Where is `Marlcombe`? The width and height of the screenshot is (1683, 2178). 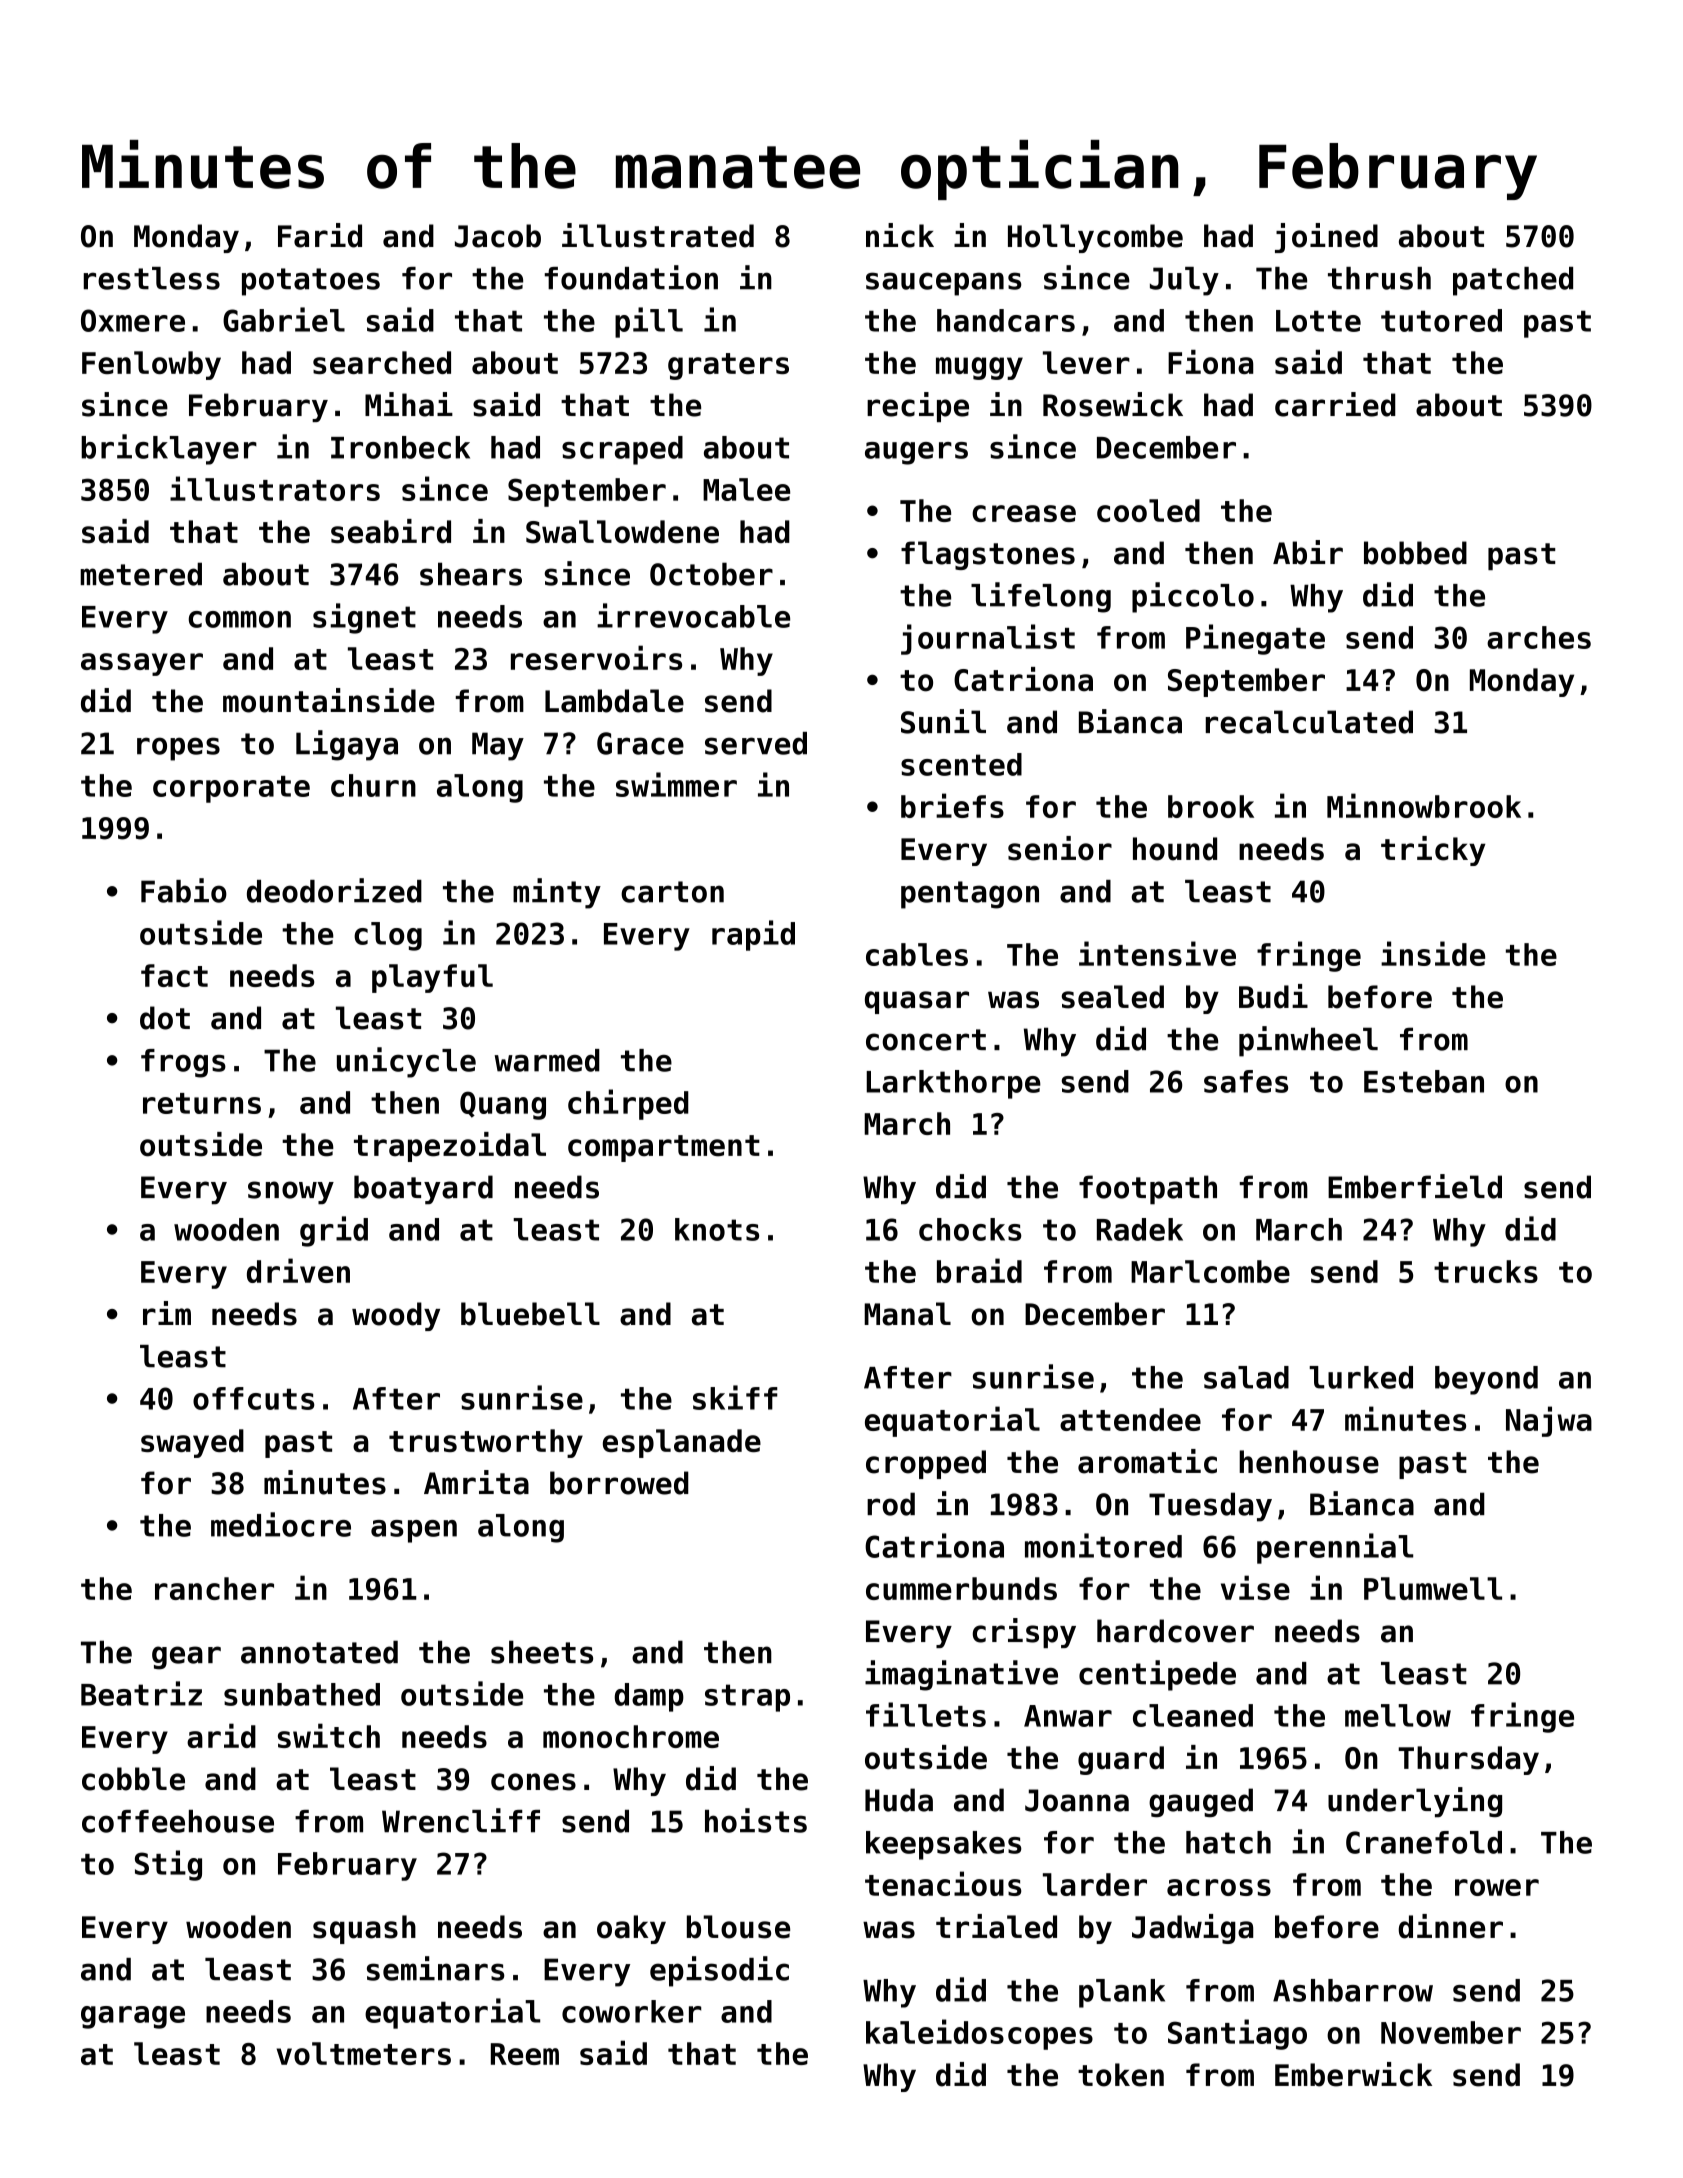
Marlcombe is located at coordinates (1210, 1271).
